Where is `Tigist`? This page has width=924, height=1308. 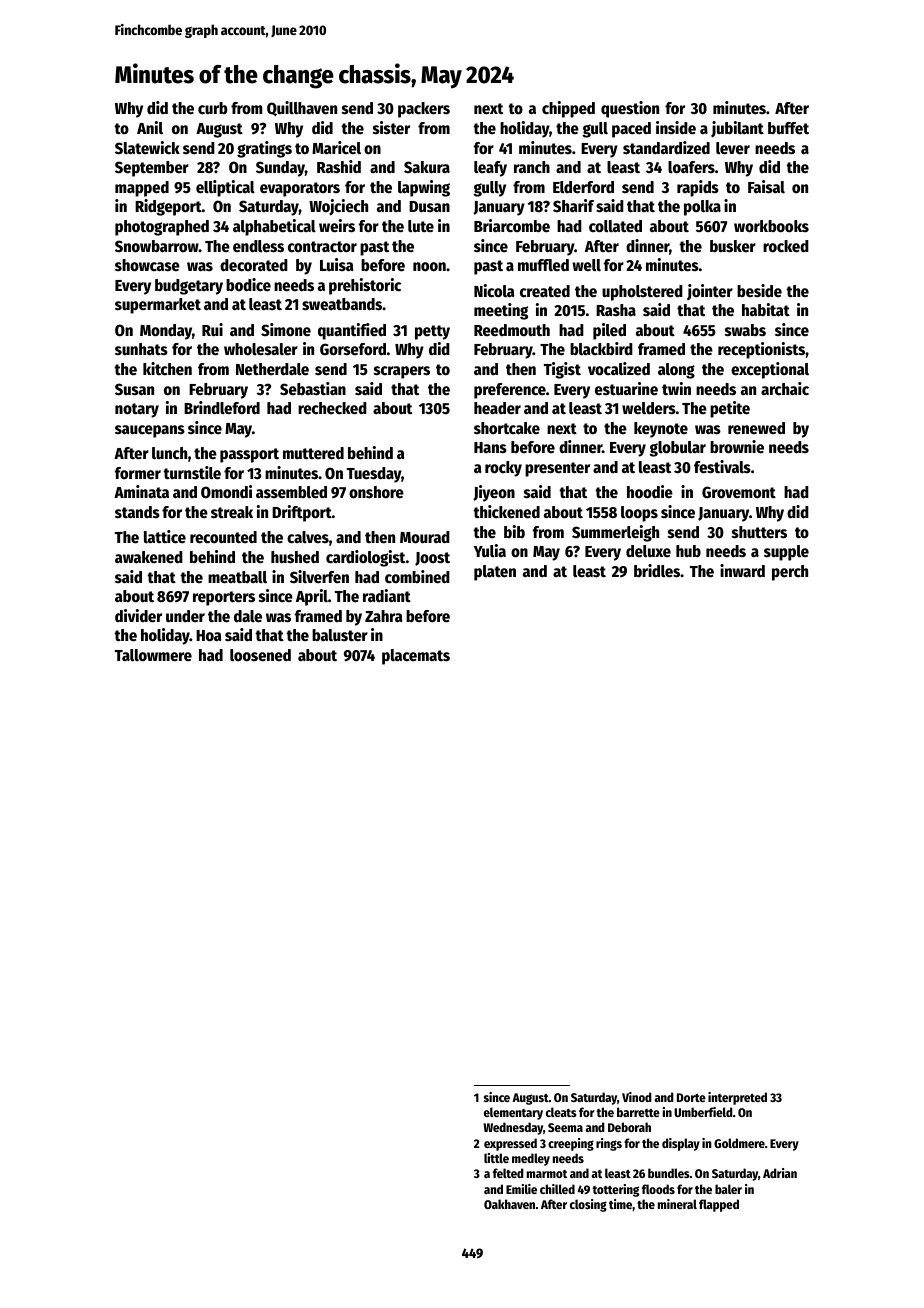
Tigist is located at coordinates (562, 370).
